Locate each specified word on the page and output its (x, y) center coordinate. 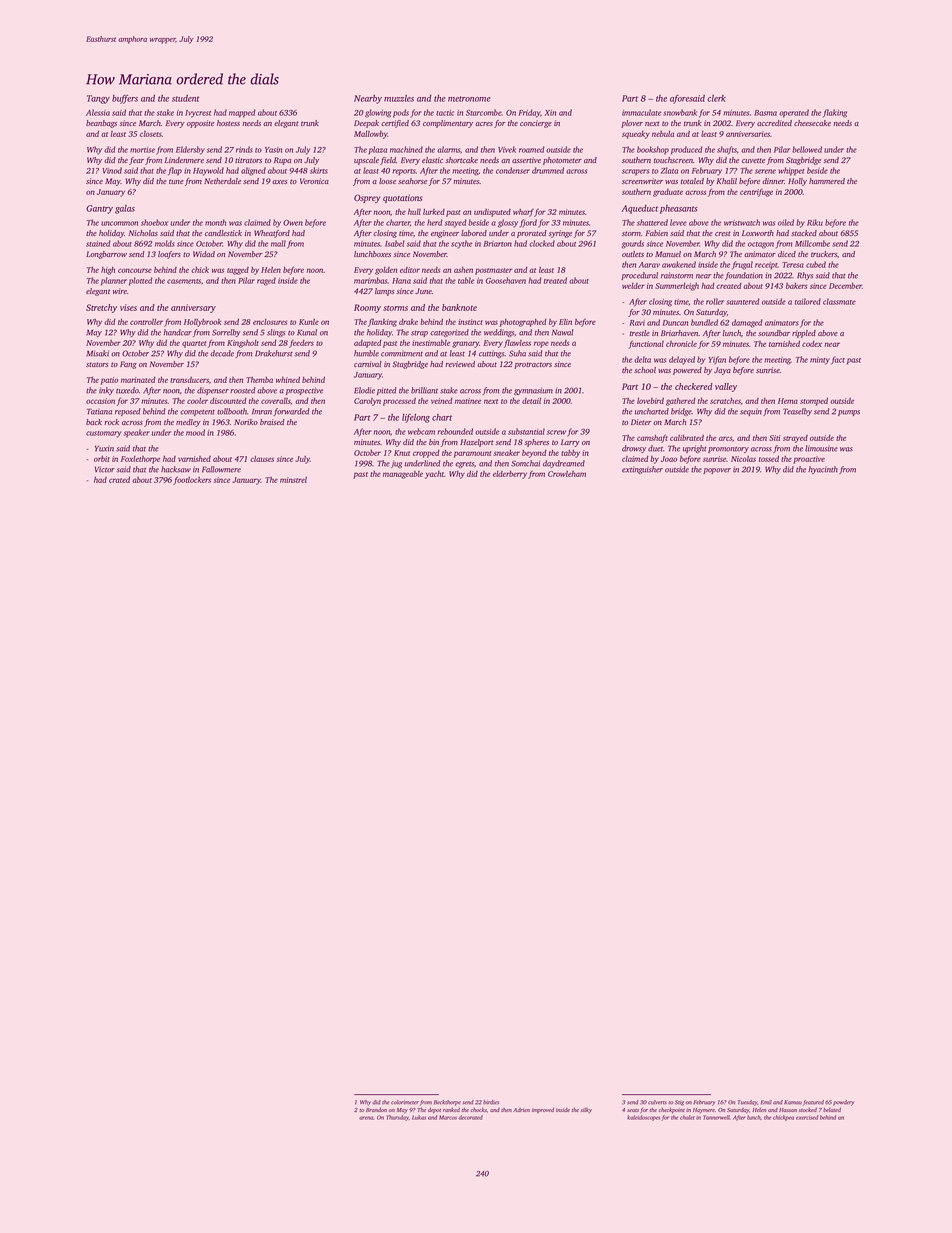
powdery (844, 1103)
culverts (657, 1102)
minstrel (293, 480)
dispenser (213, 391)
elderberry (510, 475)
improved (543, 1110)
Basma (765, 113)
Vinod (112, 170)
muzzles (399, 98)
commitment (402, 353)
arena (366, 1118)
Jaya (722, 371)
